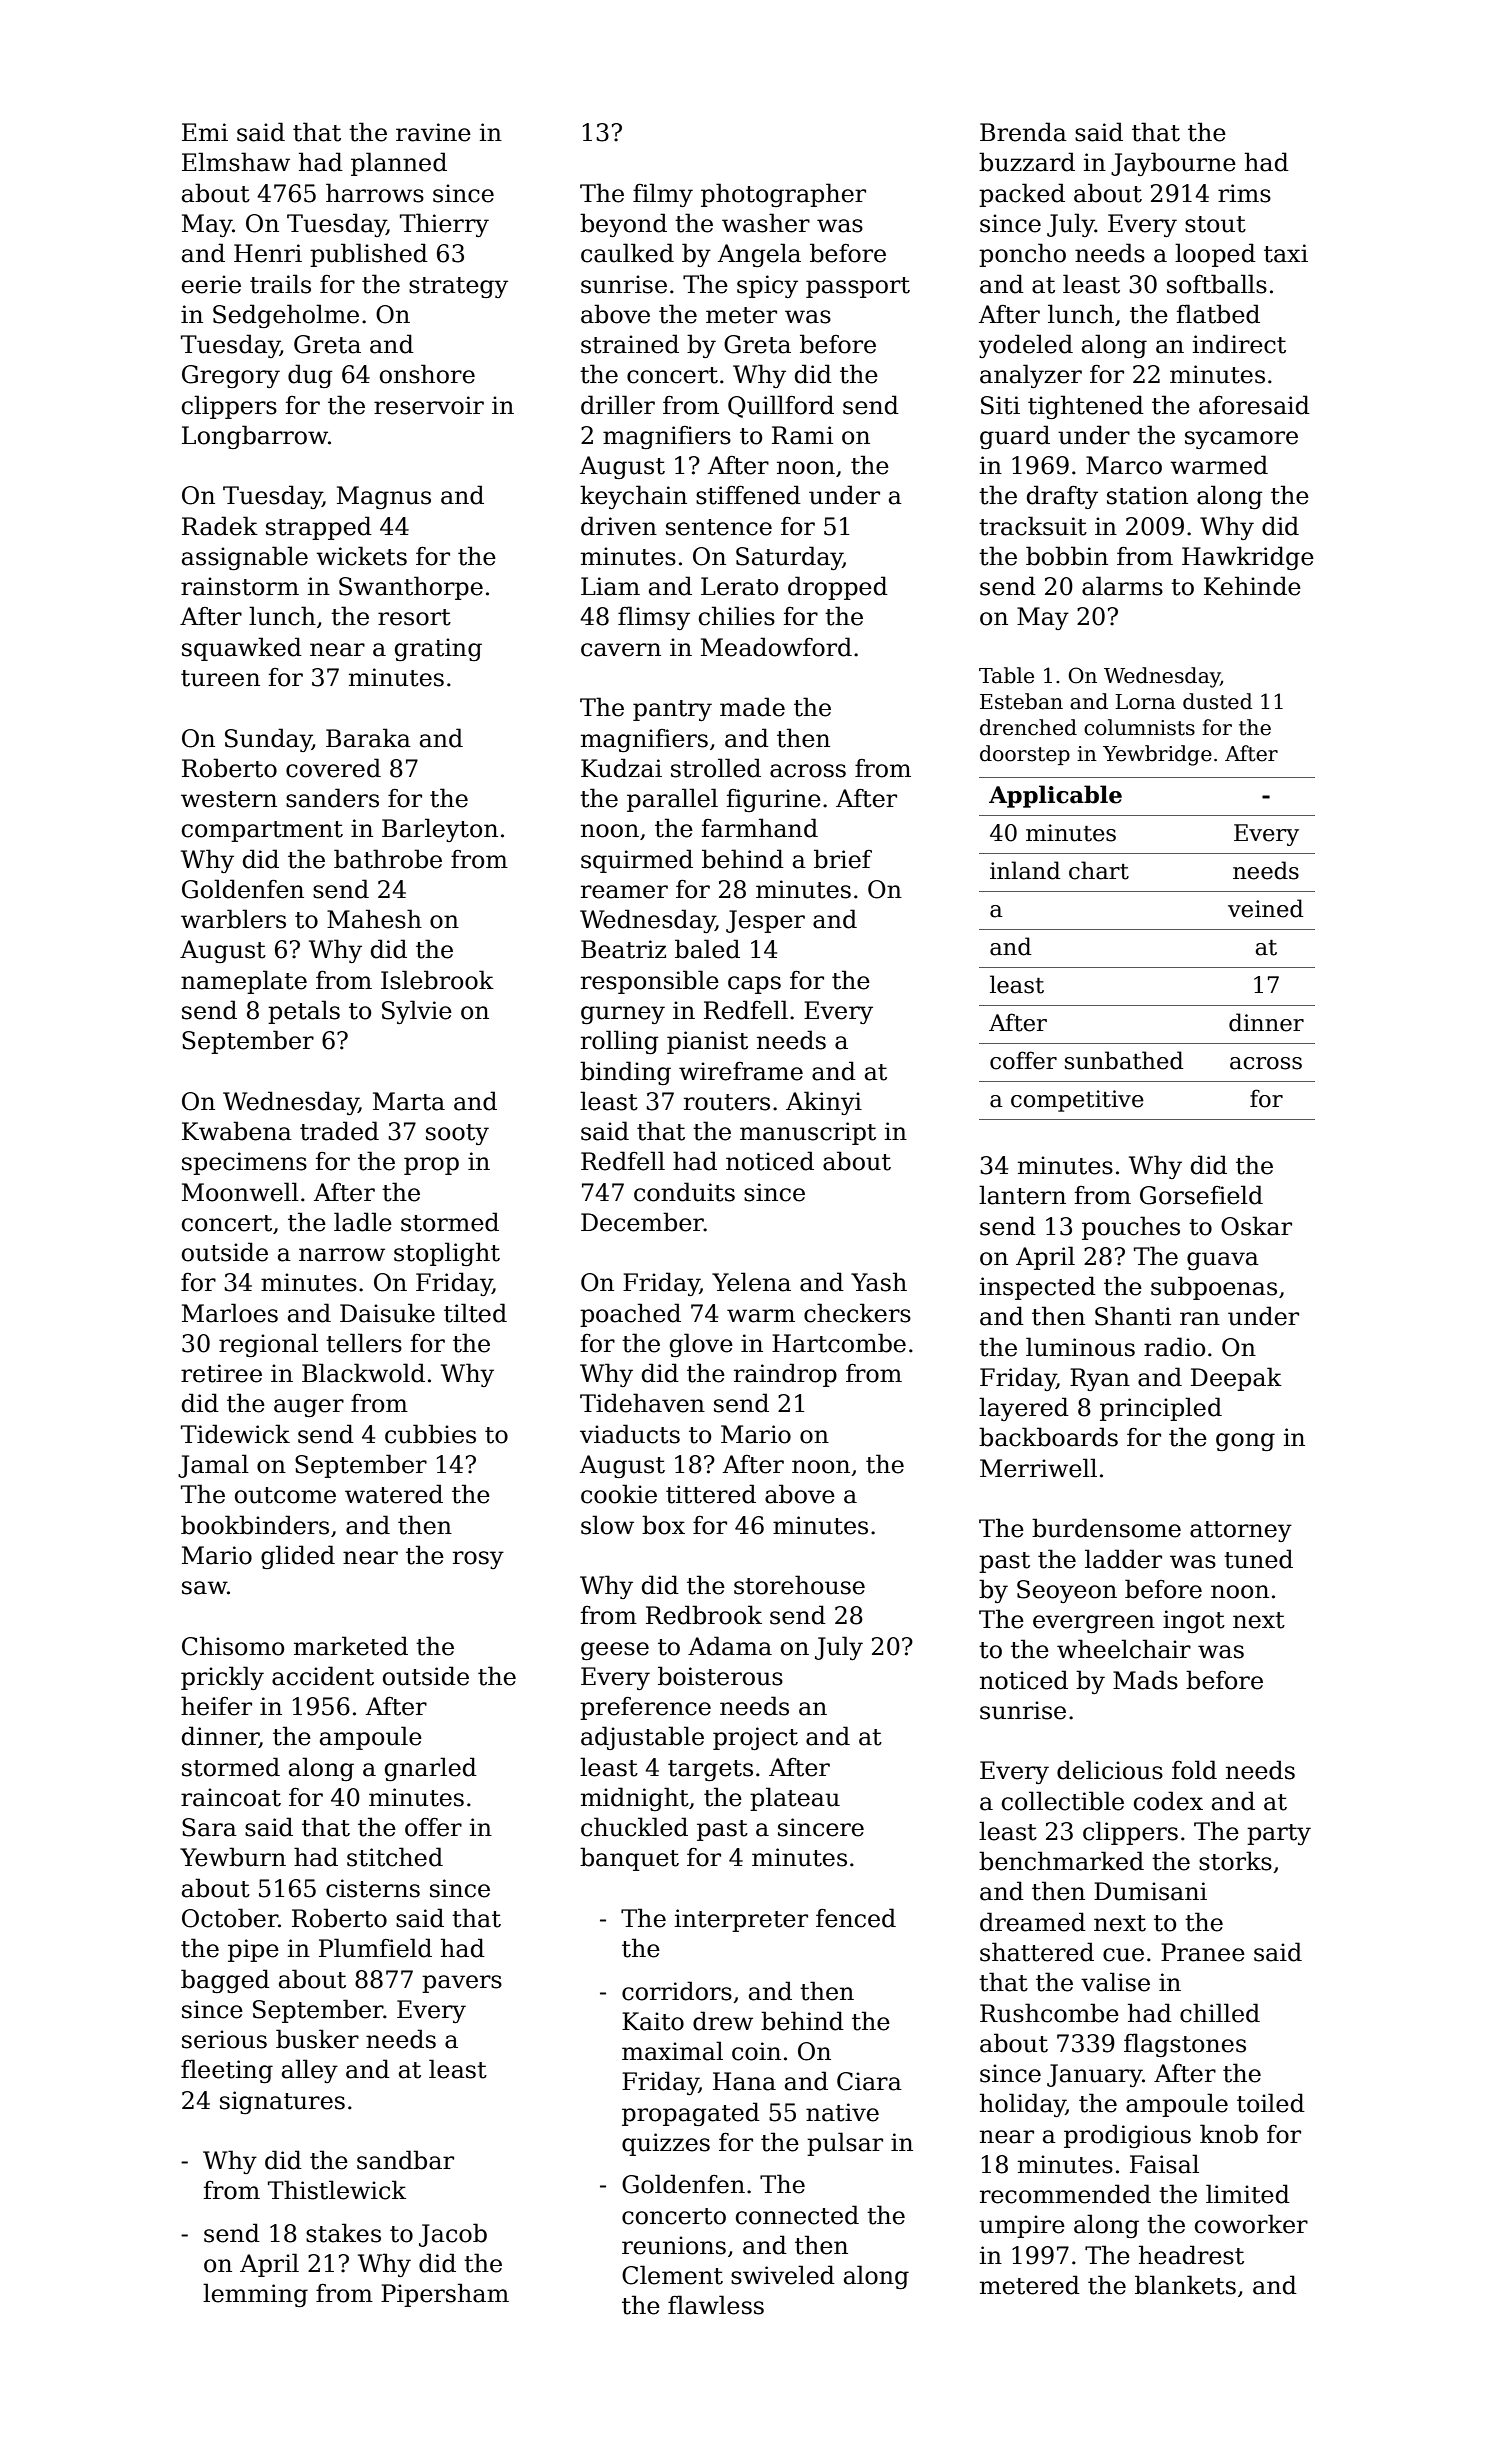 This screenshot has width=1496, height=2464. I want to click on Brenda, so click(1023, 132).
